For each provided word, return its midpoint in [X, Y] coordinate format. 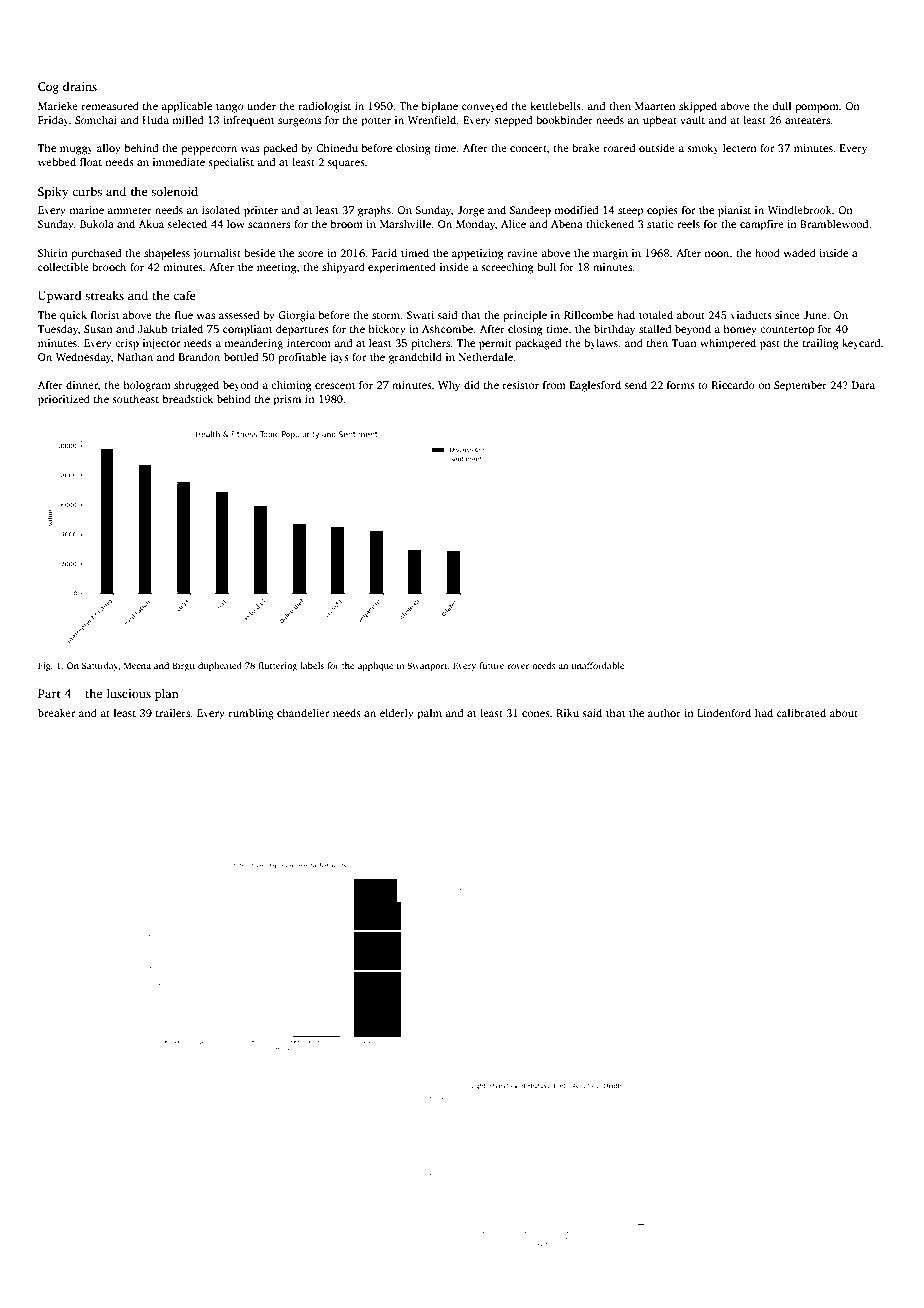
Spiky [53, 192]
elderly [397, 714]
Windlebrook [800, 209]
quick [73, 316]
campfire [762, 225]
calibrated [801, 712]
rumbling [251, 714]
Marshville [405, 223]
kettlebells [555, 105]
